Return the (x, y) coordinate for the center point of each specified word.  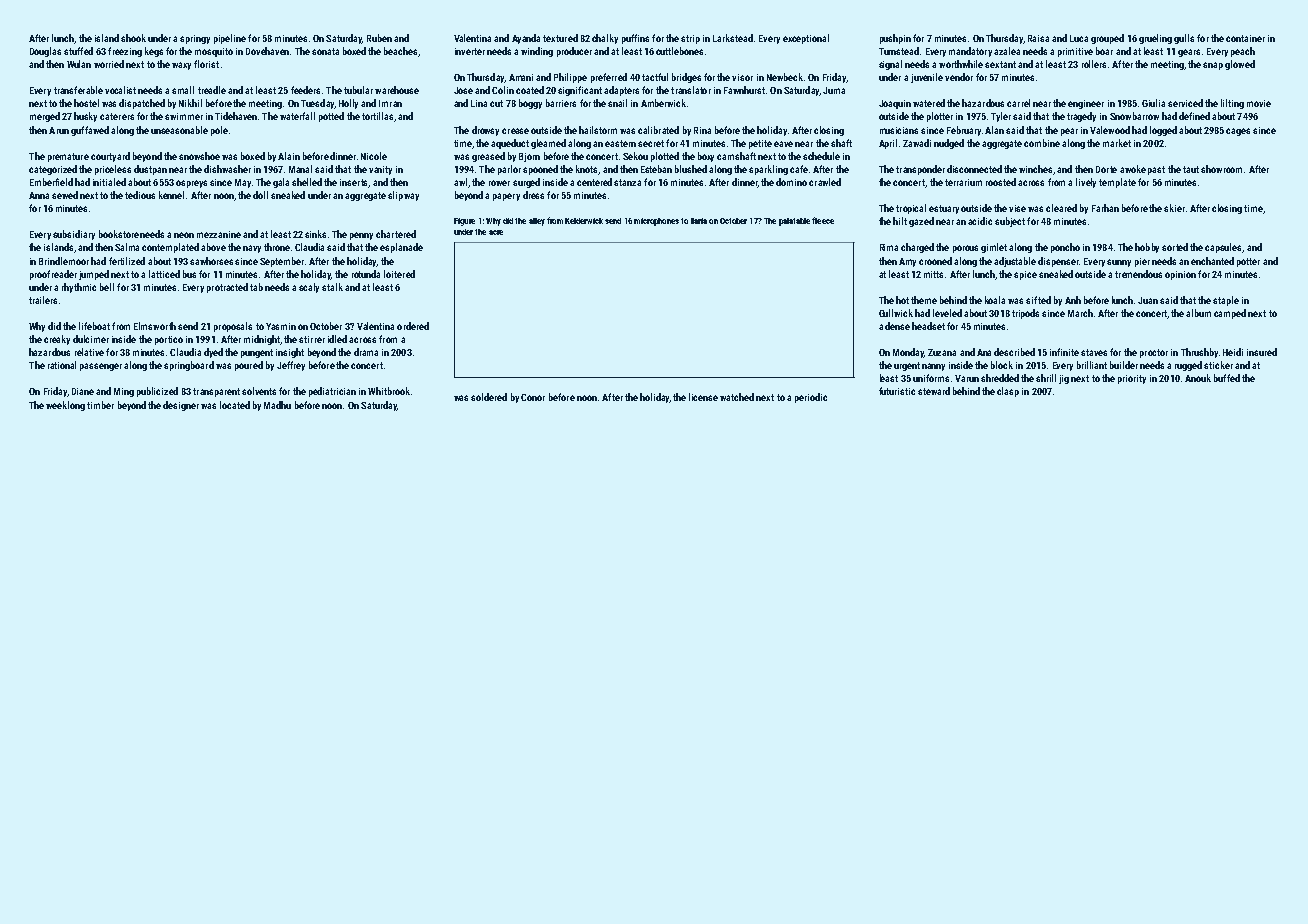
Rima (889, 247)
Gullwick (896, 313)
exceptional (806, 39)
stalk (332, 287)
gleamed (548, 144)
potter (1248, 262)
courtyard (110, 157)
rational (62, 365)
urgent (907, 366)
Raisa (1038, 38)
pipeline (230, 39)
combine (1042, 143)
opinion (1180, 275)
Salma (127, 247)
